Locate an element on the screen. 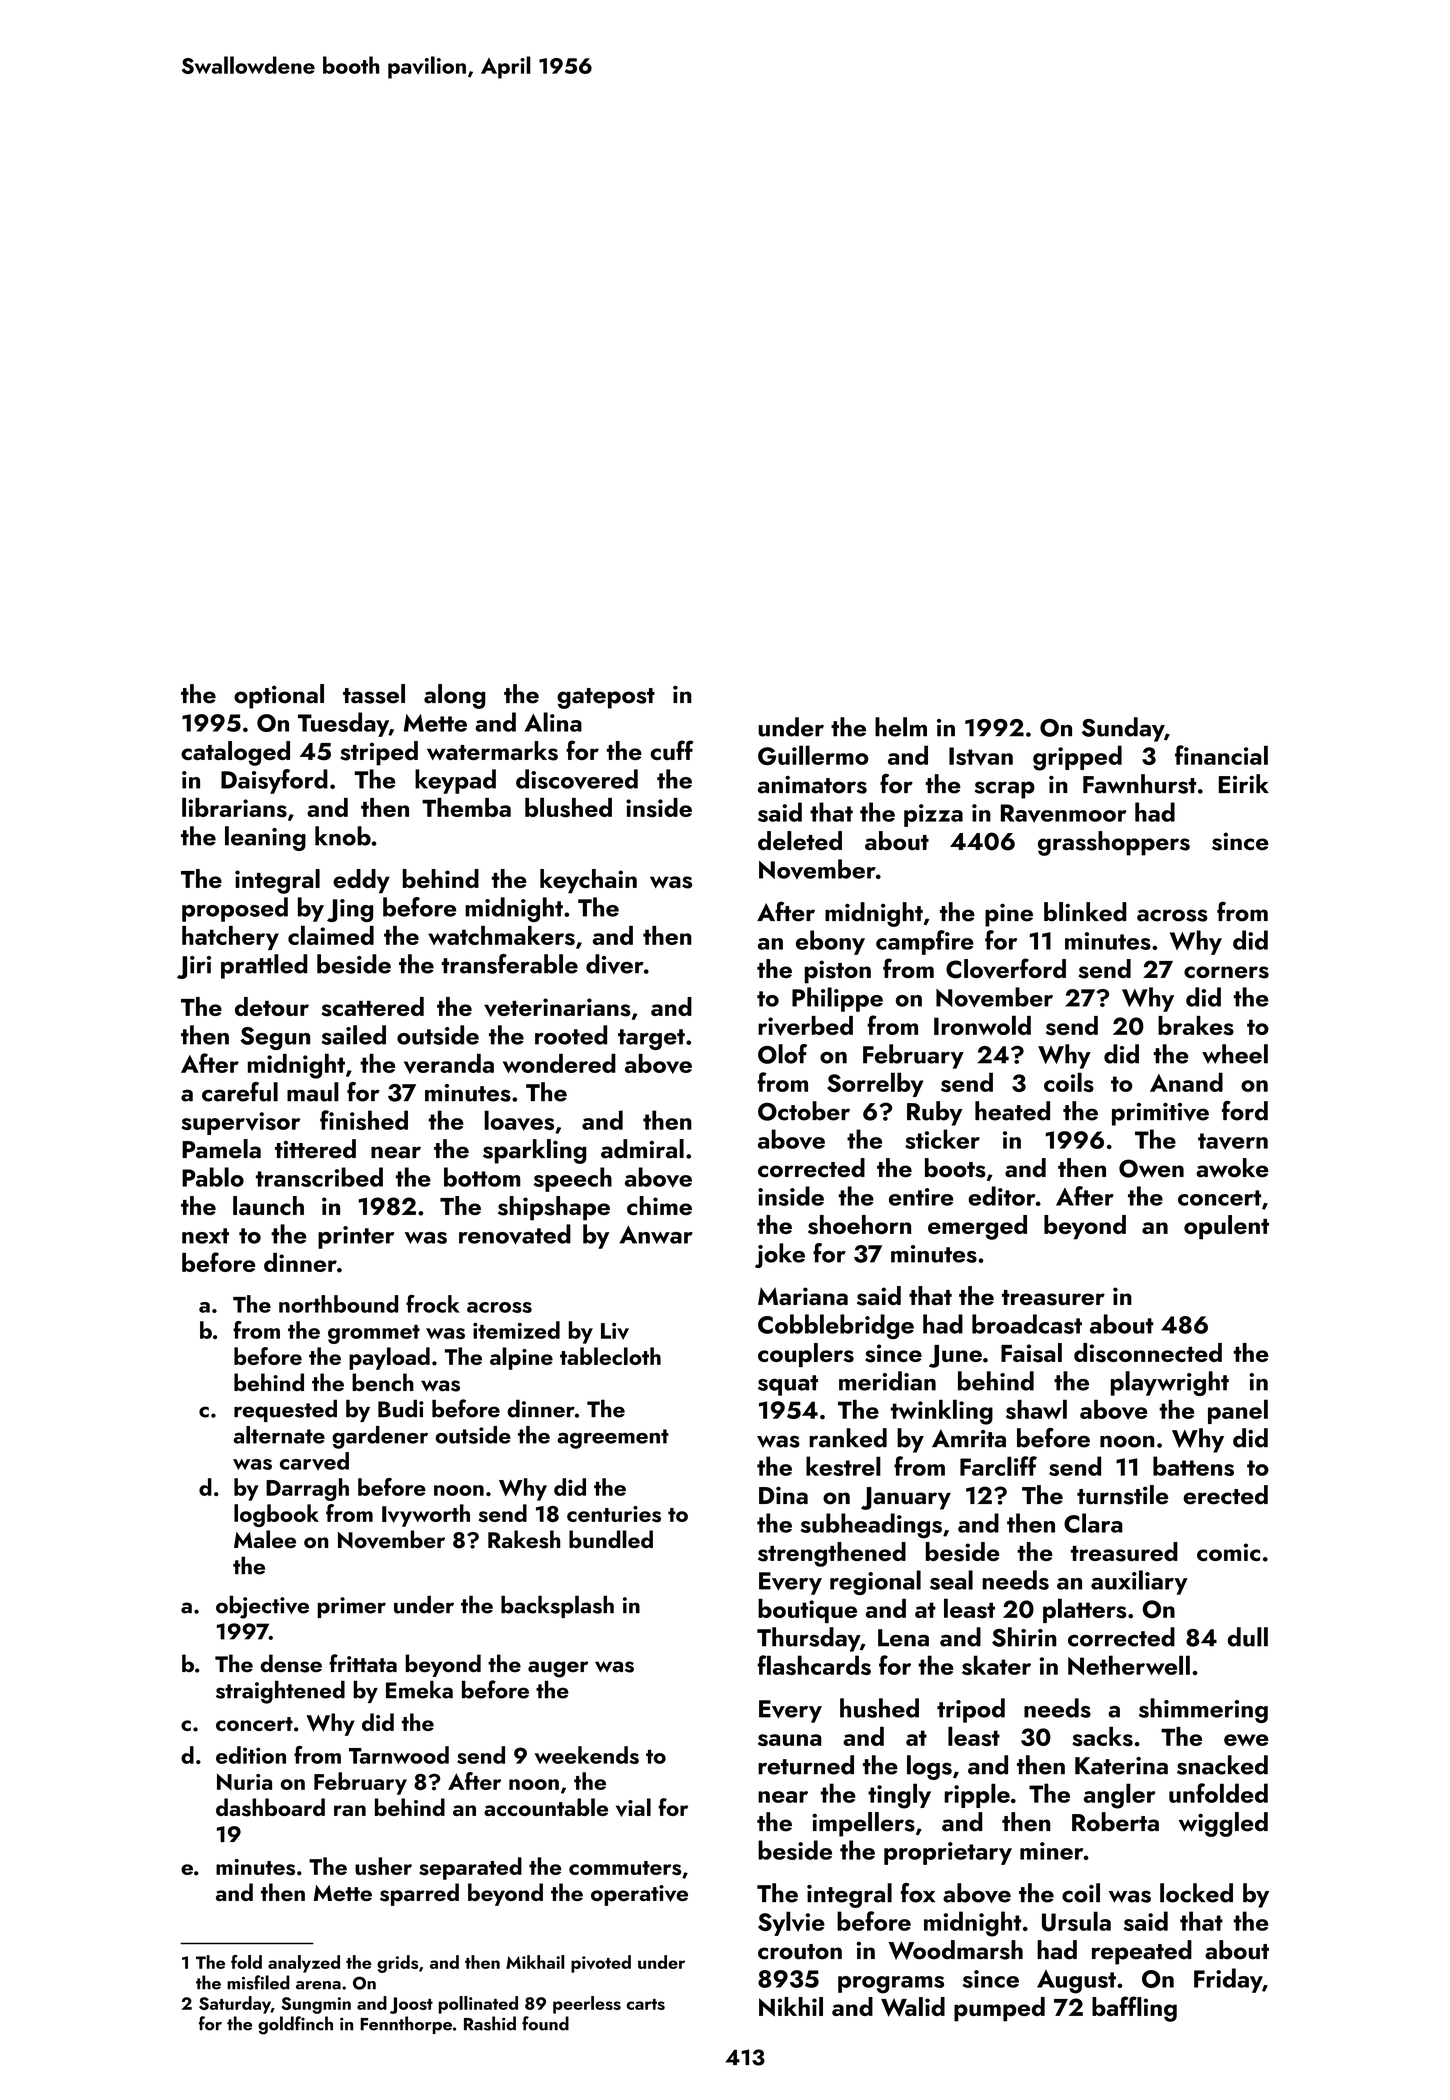 Image resolution: width=1450 pixels, height=2100 pixels. October is located at coordinates (804, 1111).
